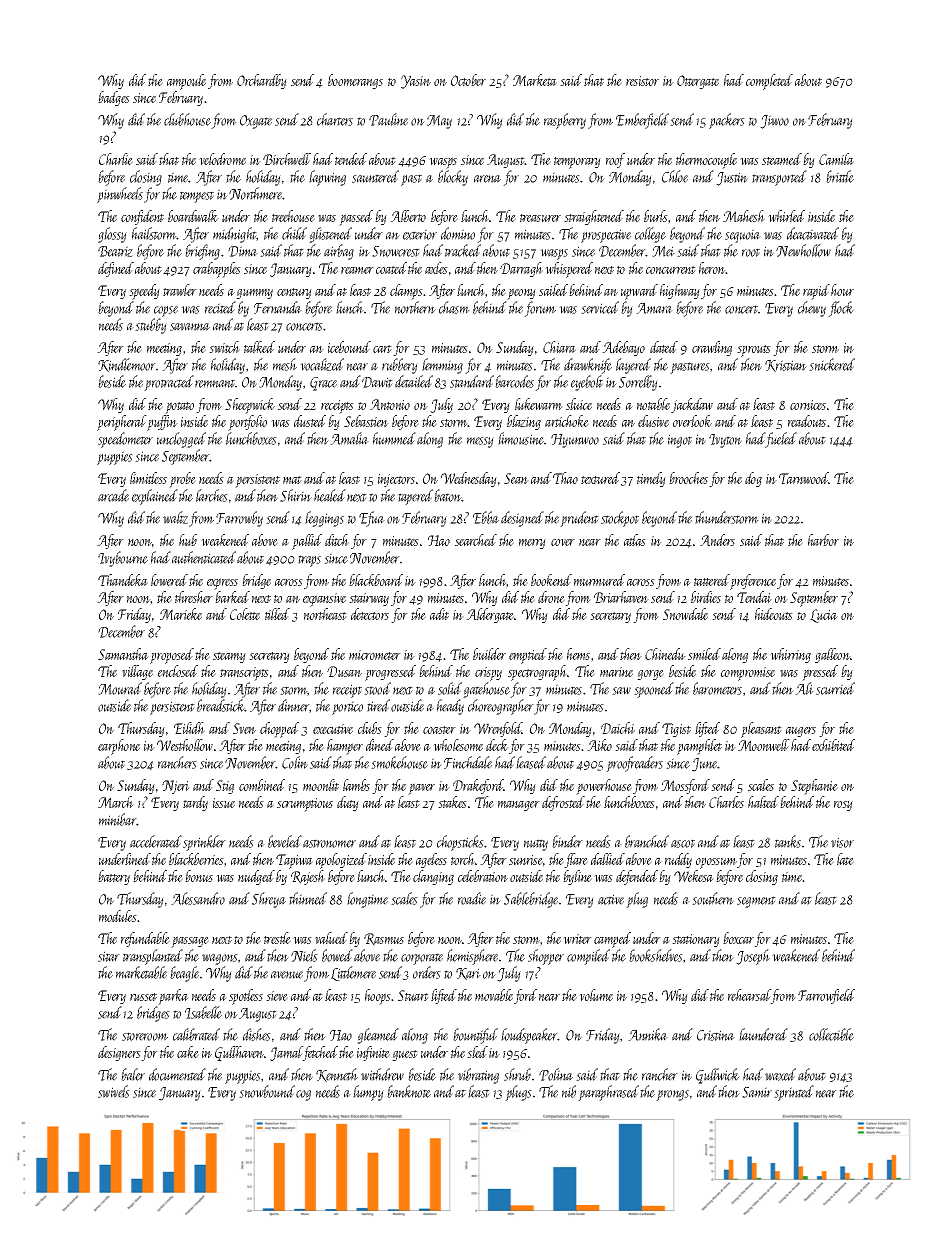 This screenshot has height=1233, width=952. What do you see at coordinates (563, 542) in the screenshot?
I see `cover` at bounding box center [563, 542].
